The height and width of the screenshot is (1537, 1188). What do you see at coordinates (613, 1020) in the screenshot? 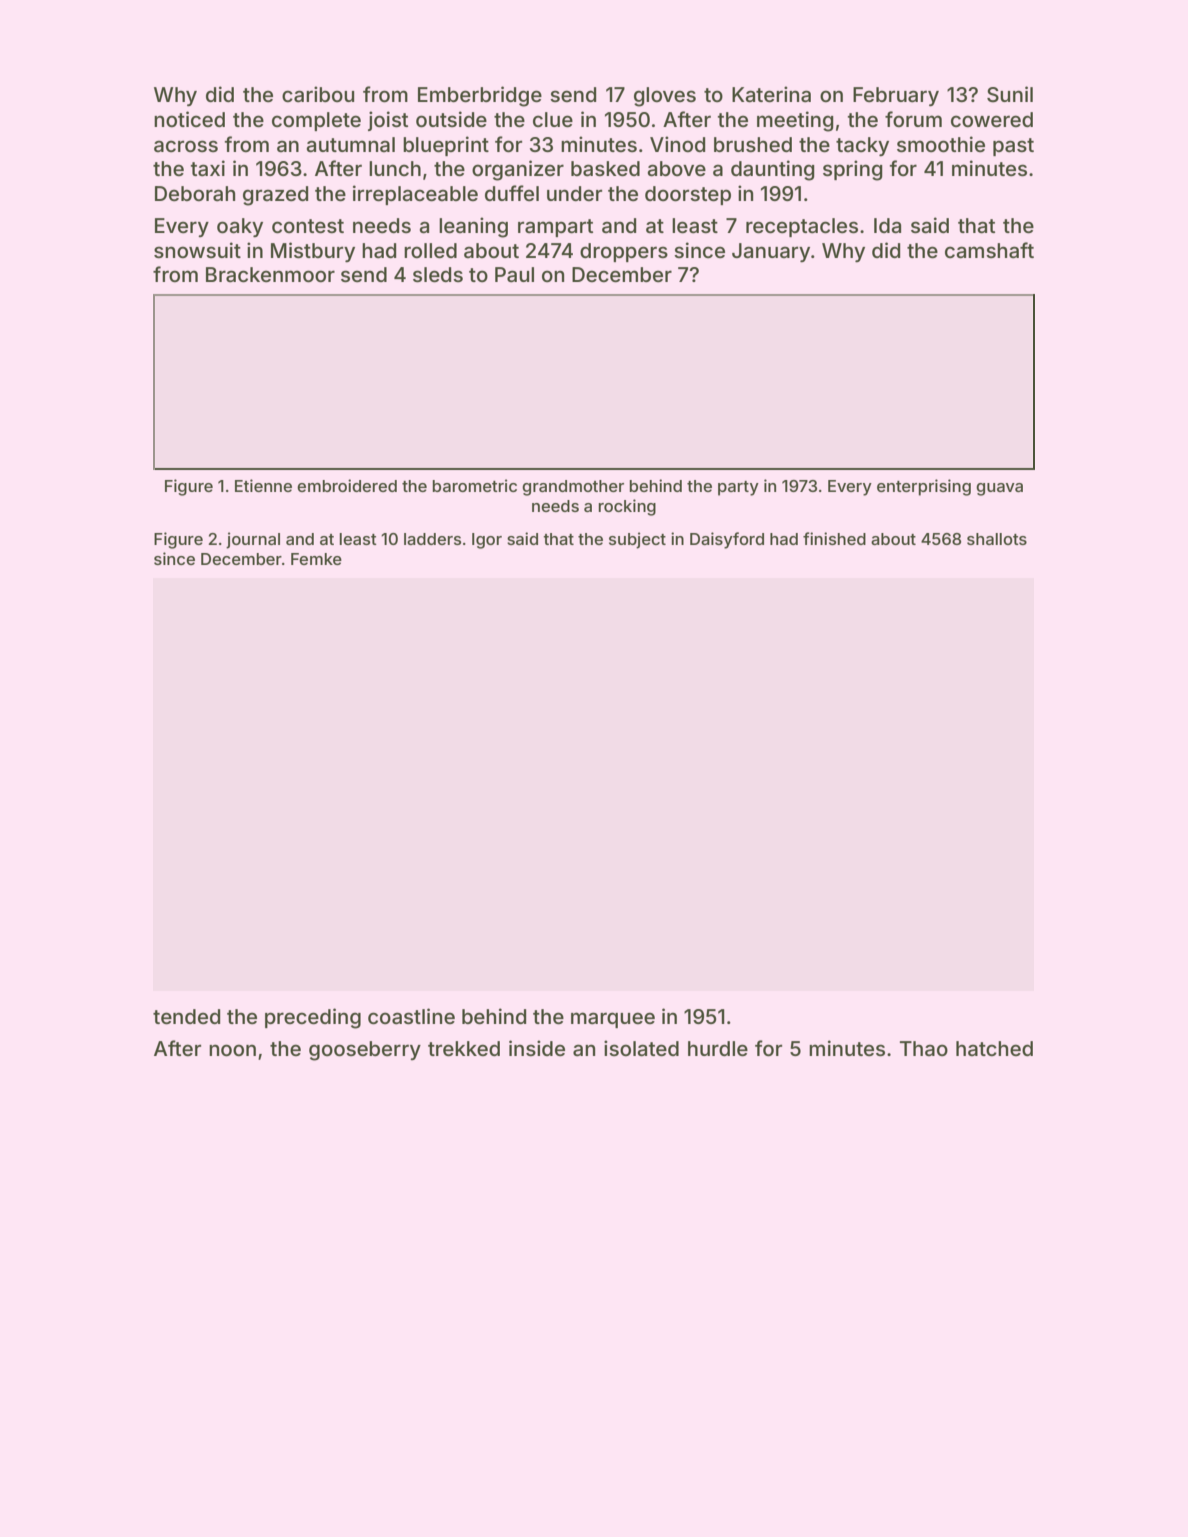
I see `marquee` at bounding box center [613, 1020].
